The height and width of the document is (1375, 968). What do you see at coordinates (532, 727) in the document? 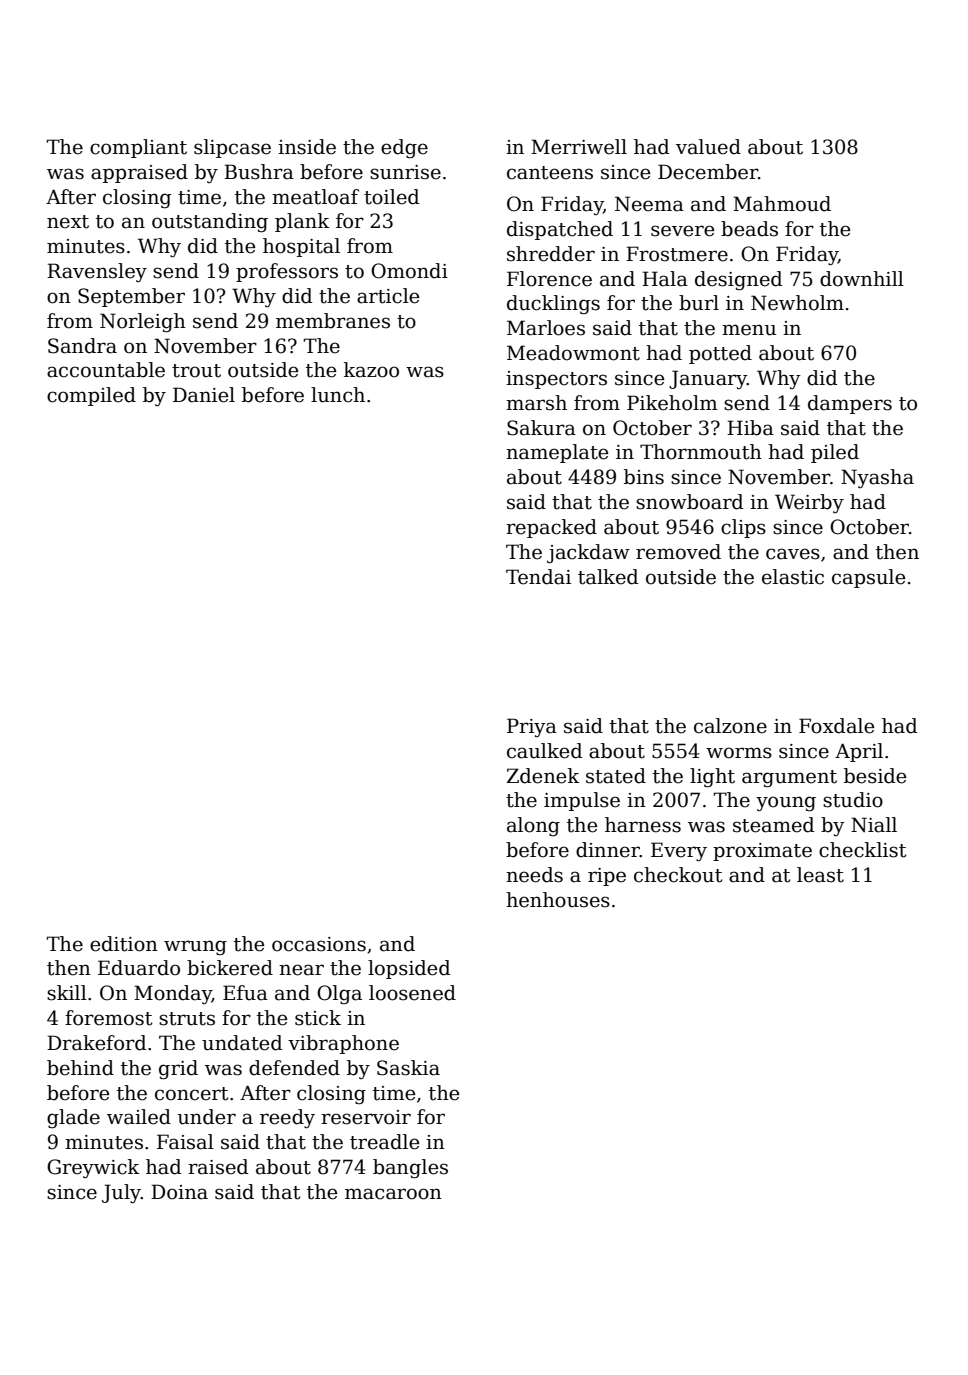
I see `Priya` at bounding box center [532, 727].
